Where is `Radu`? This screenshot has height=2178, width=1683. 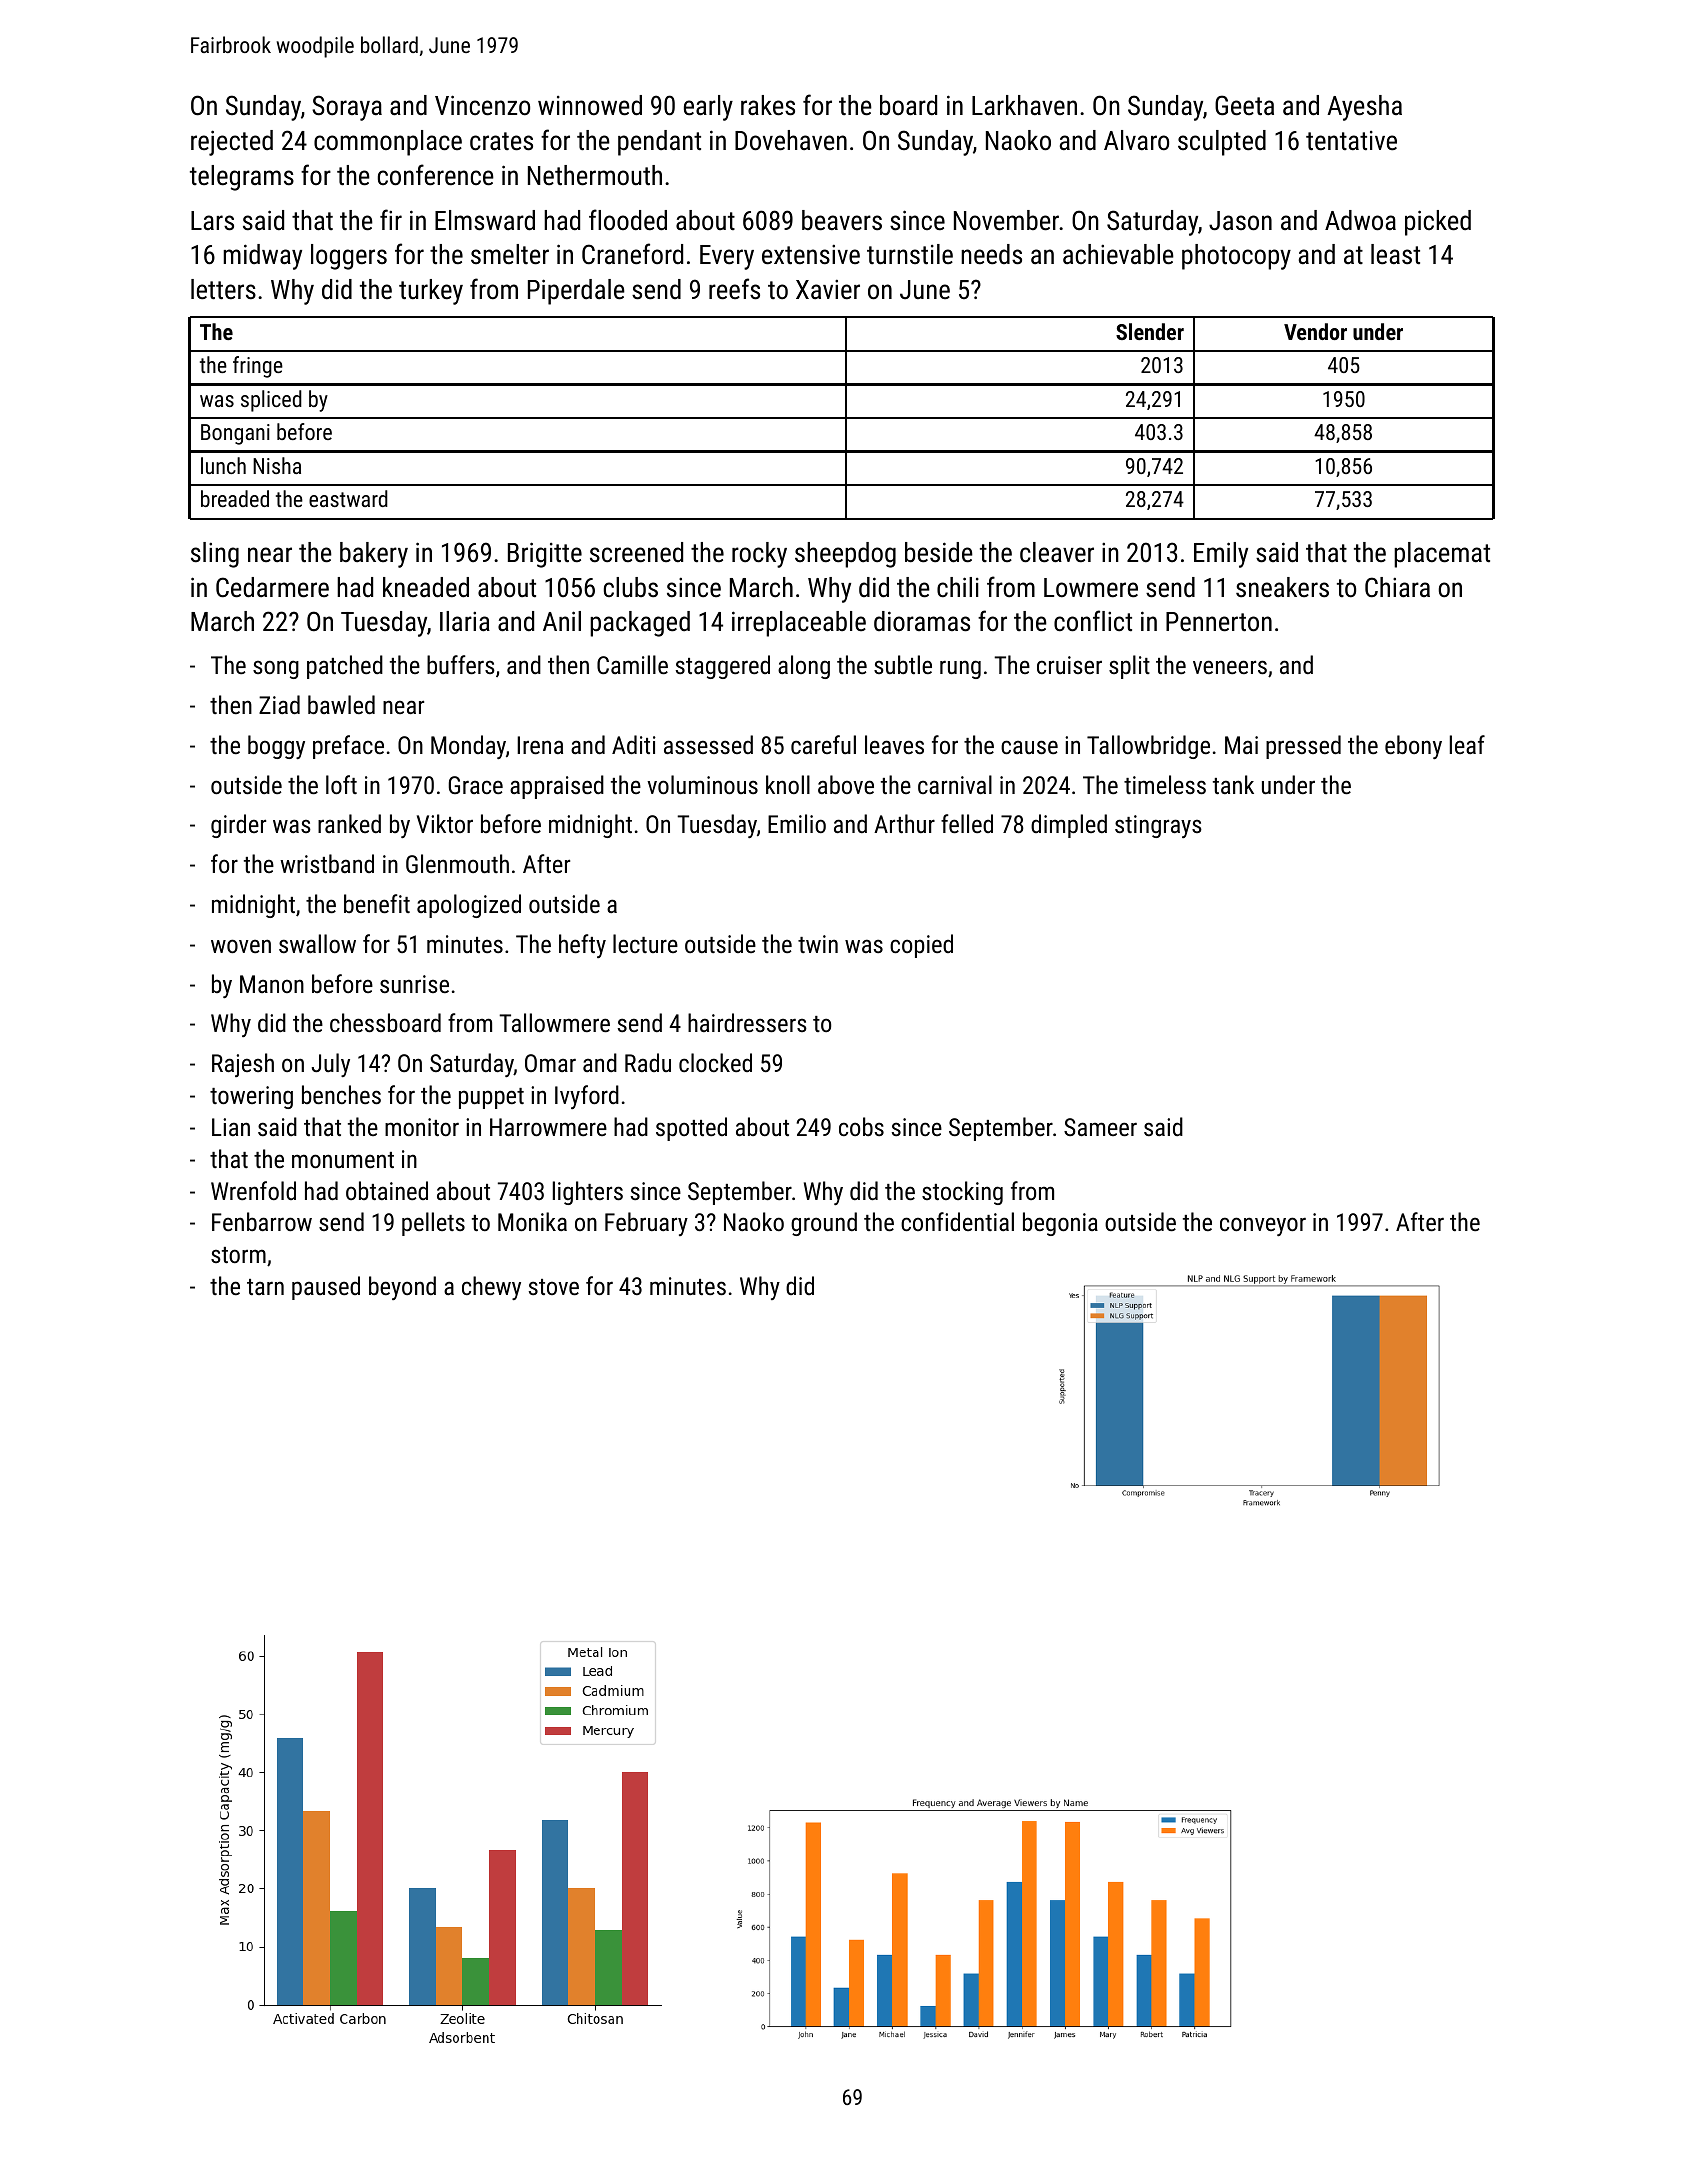
Radu is located at coordinates (648, 1062).
